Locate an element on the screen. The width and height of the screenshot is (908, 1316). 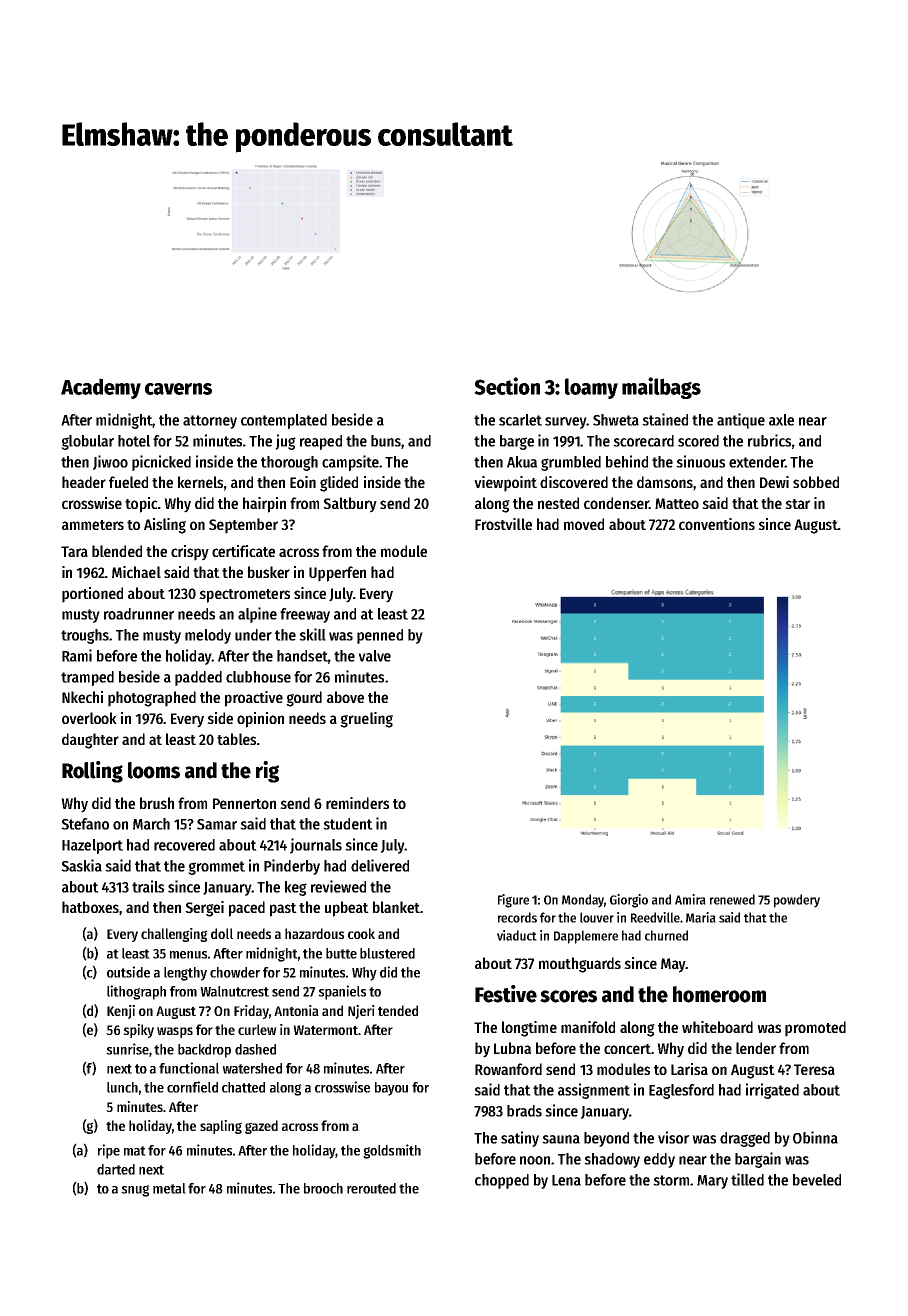
visor is located at coordinates (673, 1137).
